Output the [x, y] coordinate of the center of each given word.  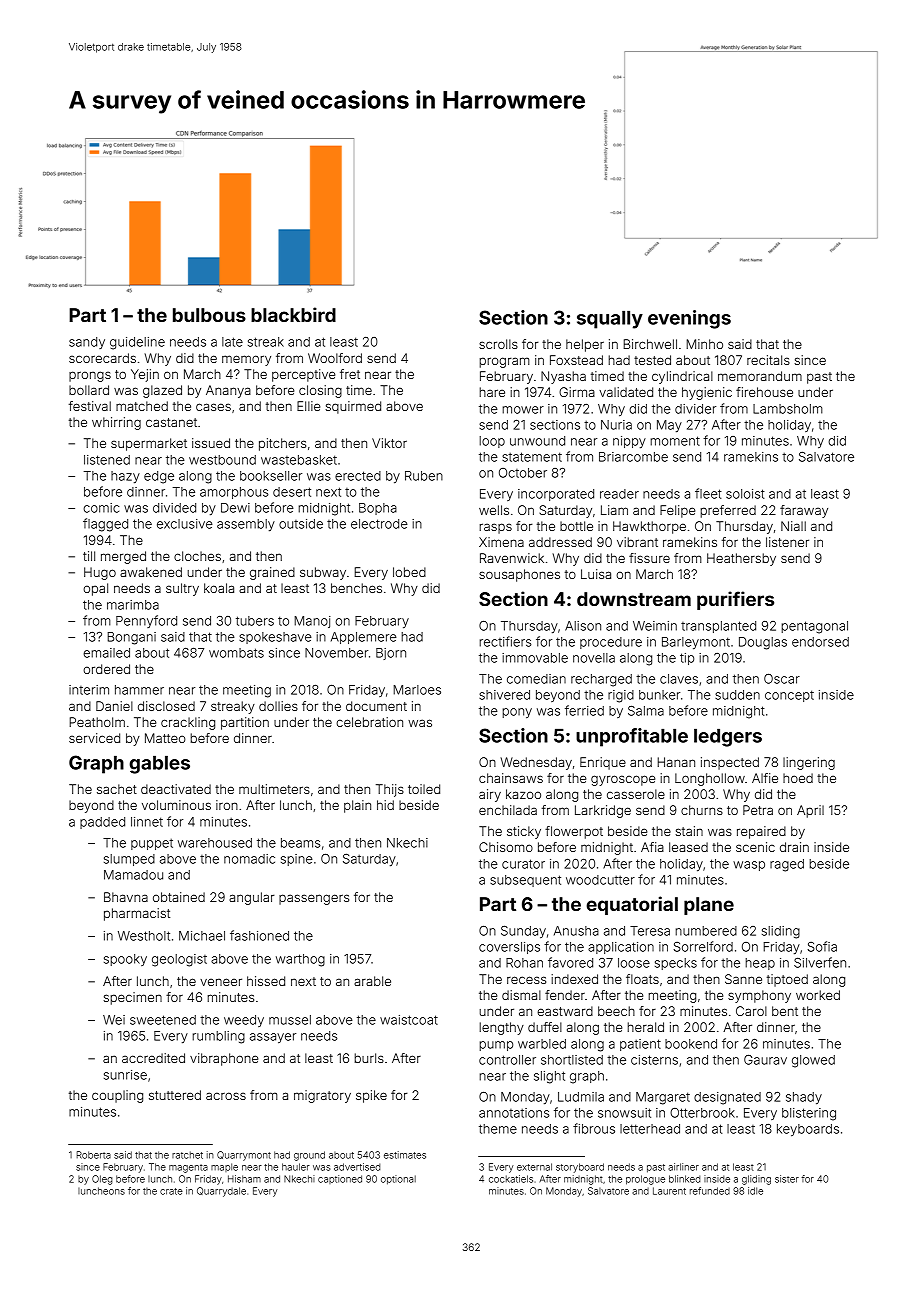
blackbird [293, 314]
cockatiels [511, 1179]
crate [171, 1191]
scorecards [102, 358]
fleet [708, 493]
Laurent [669, 1191]
